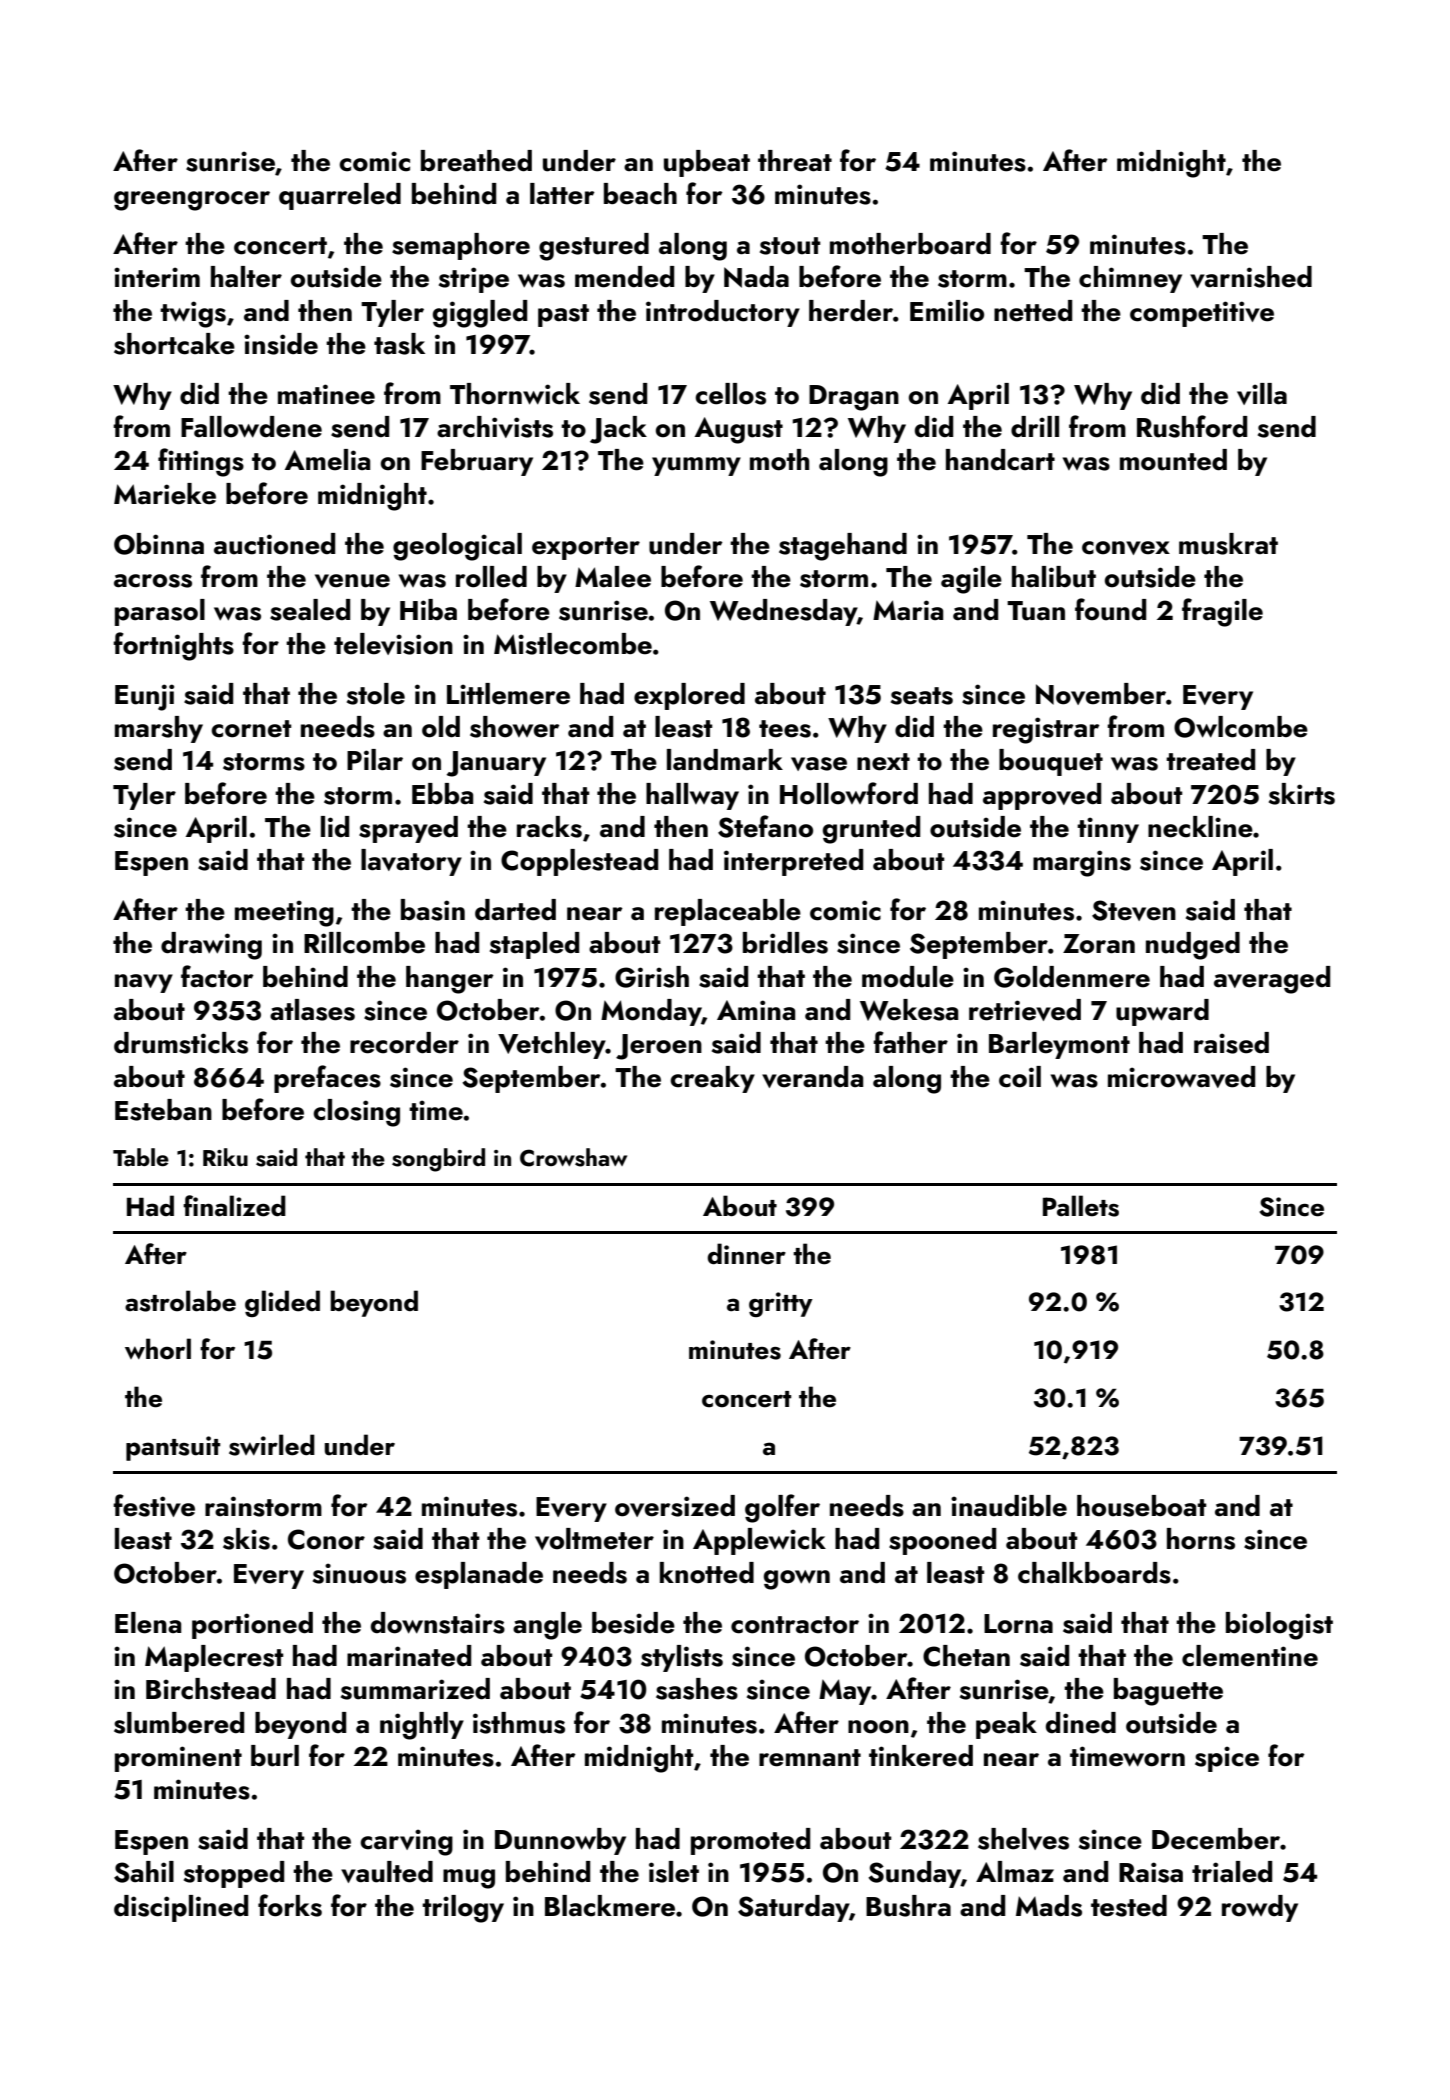 The height and width of the image is (2100, 1450). Describe the element at coordinates (180, 1301) in the image. I see `astrolabe` at that location.
